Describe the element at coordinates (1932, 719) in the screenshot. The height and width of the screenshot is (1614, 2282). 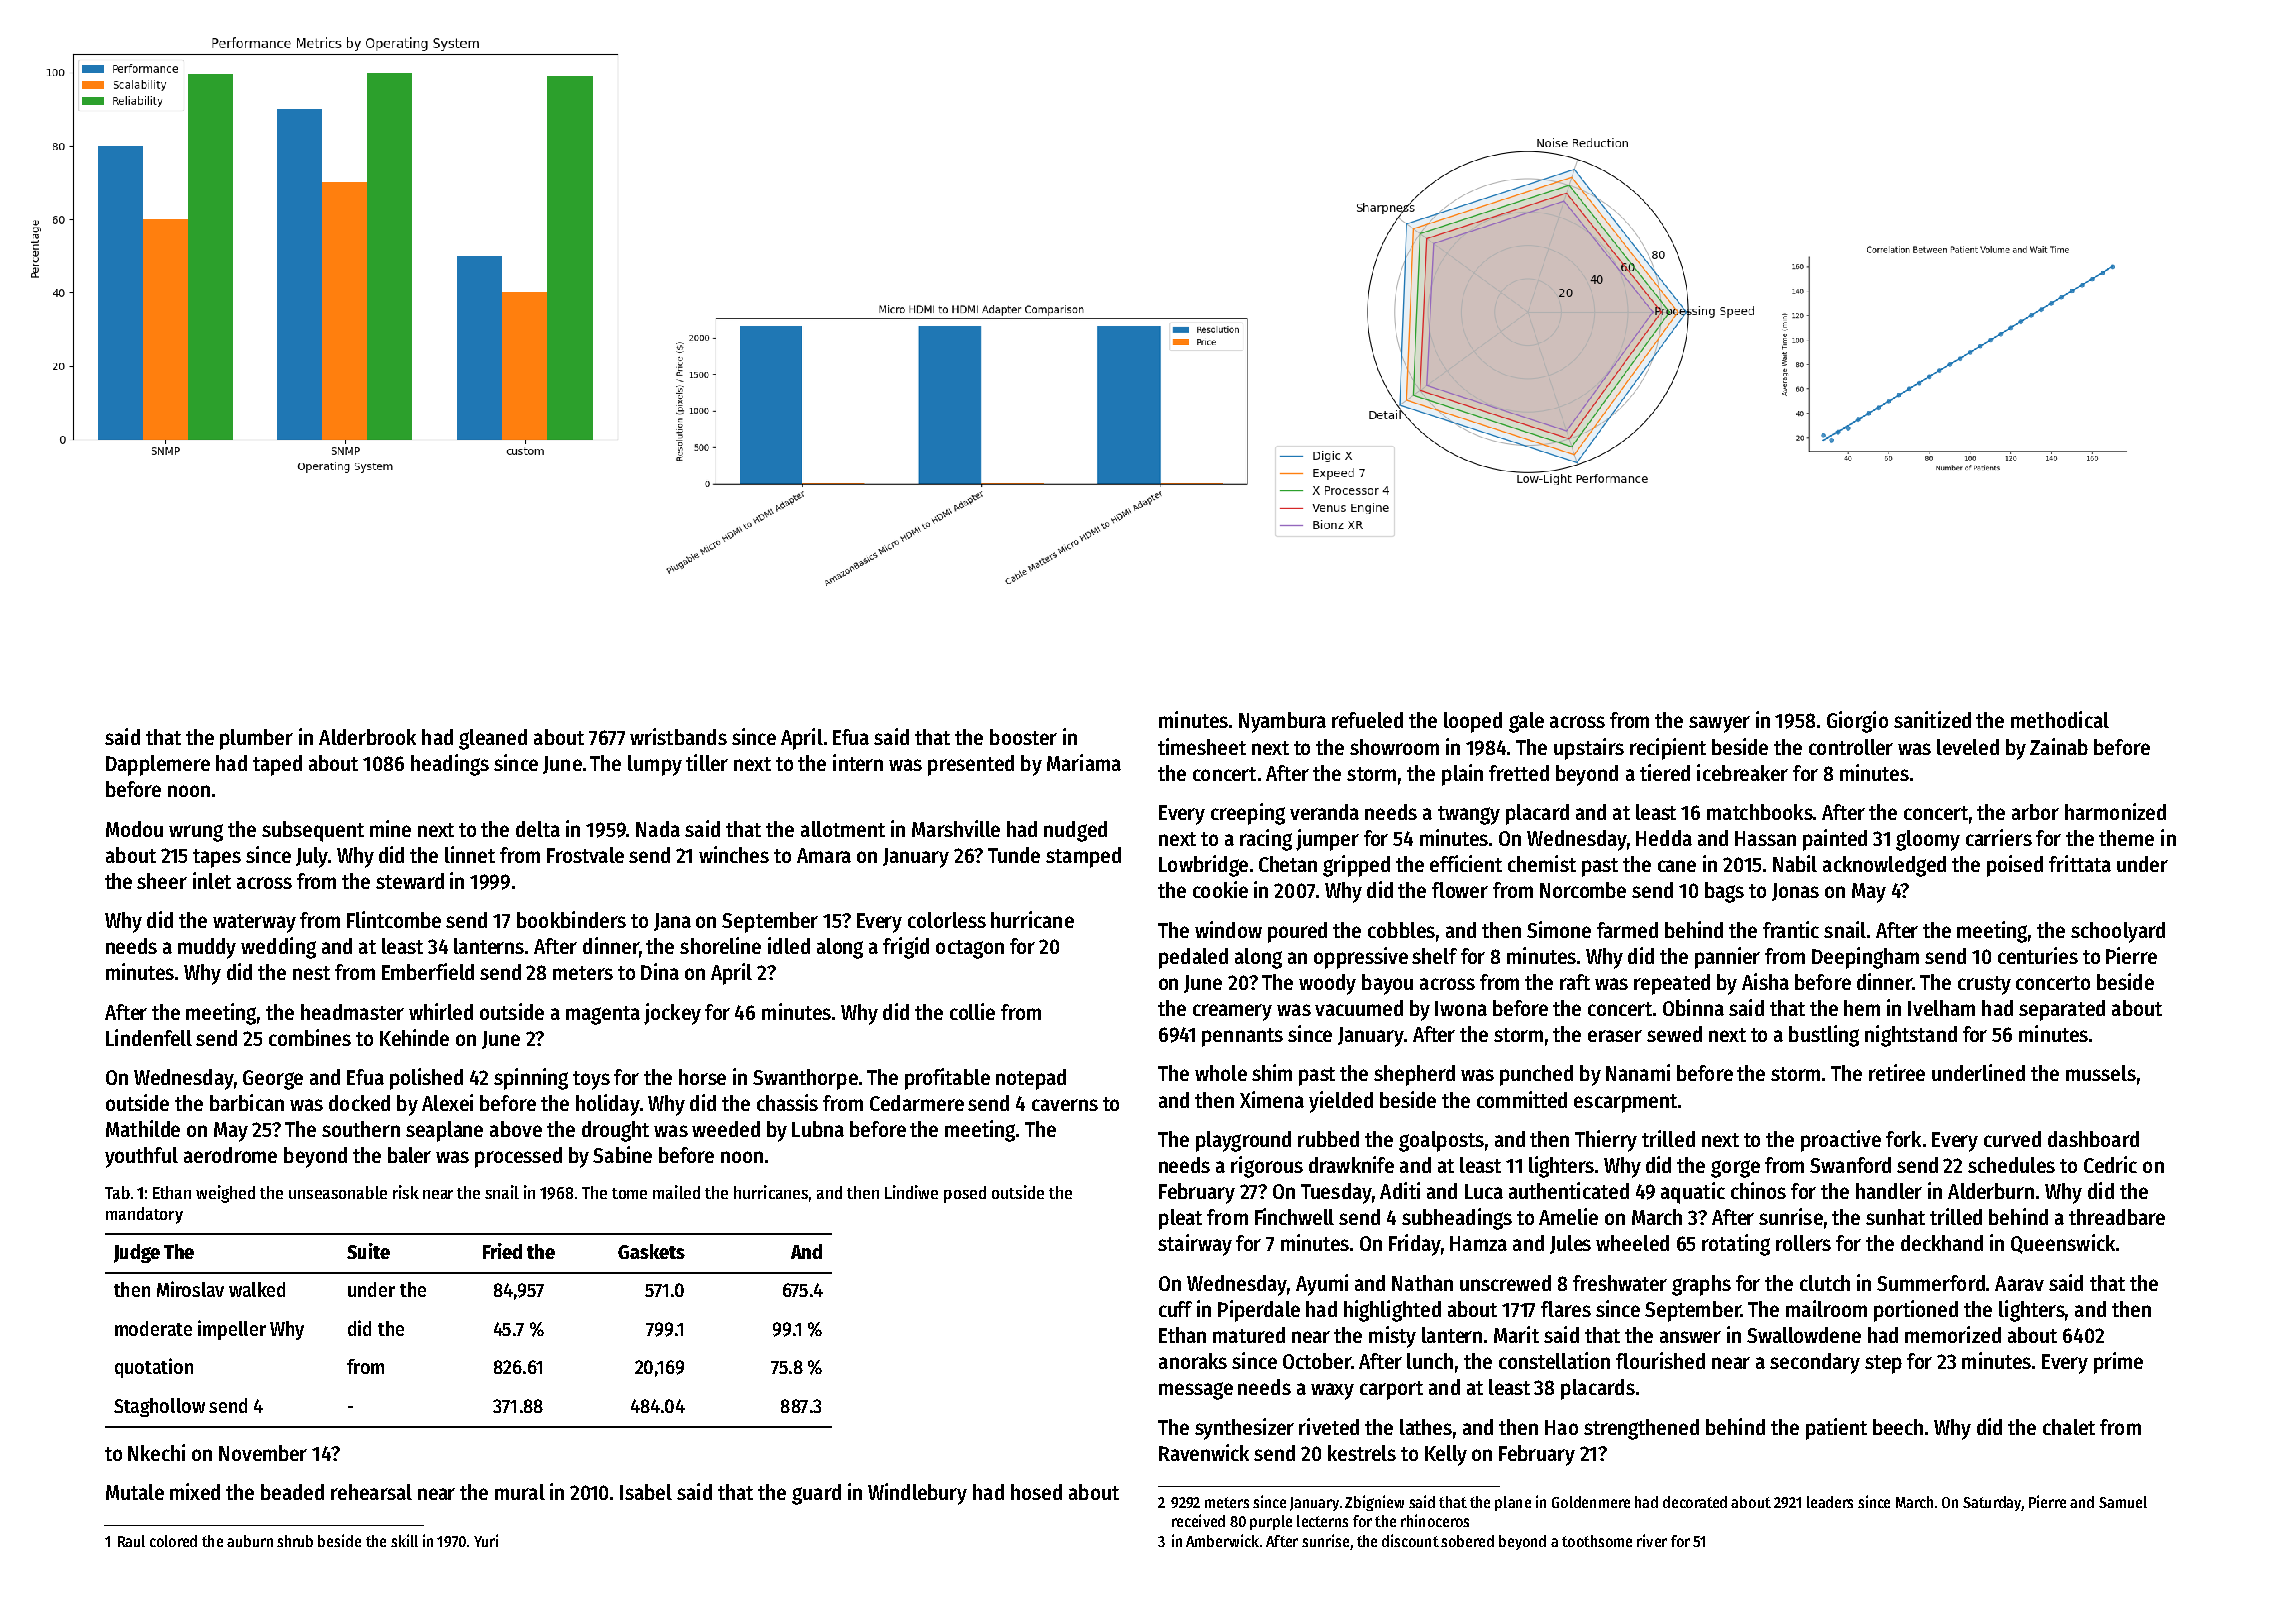
I see `sanitized` at that location.
